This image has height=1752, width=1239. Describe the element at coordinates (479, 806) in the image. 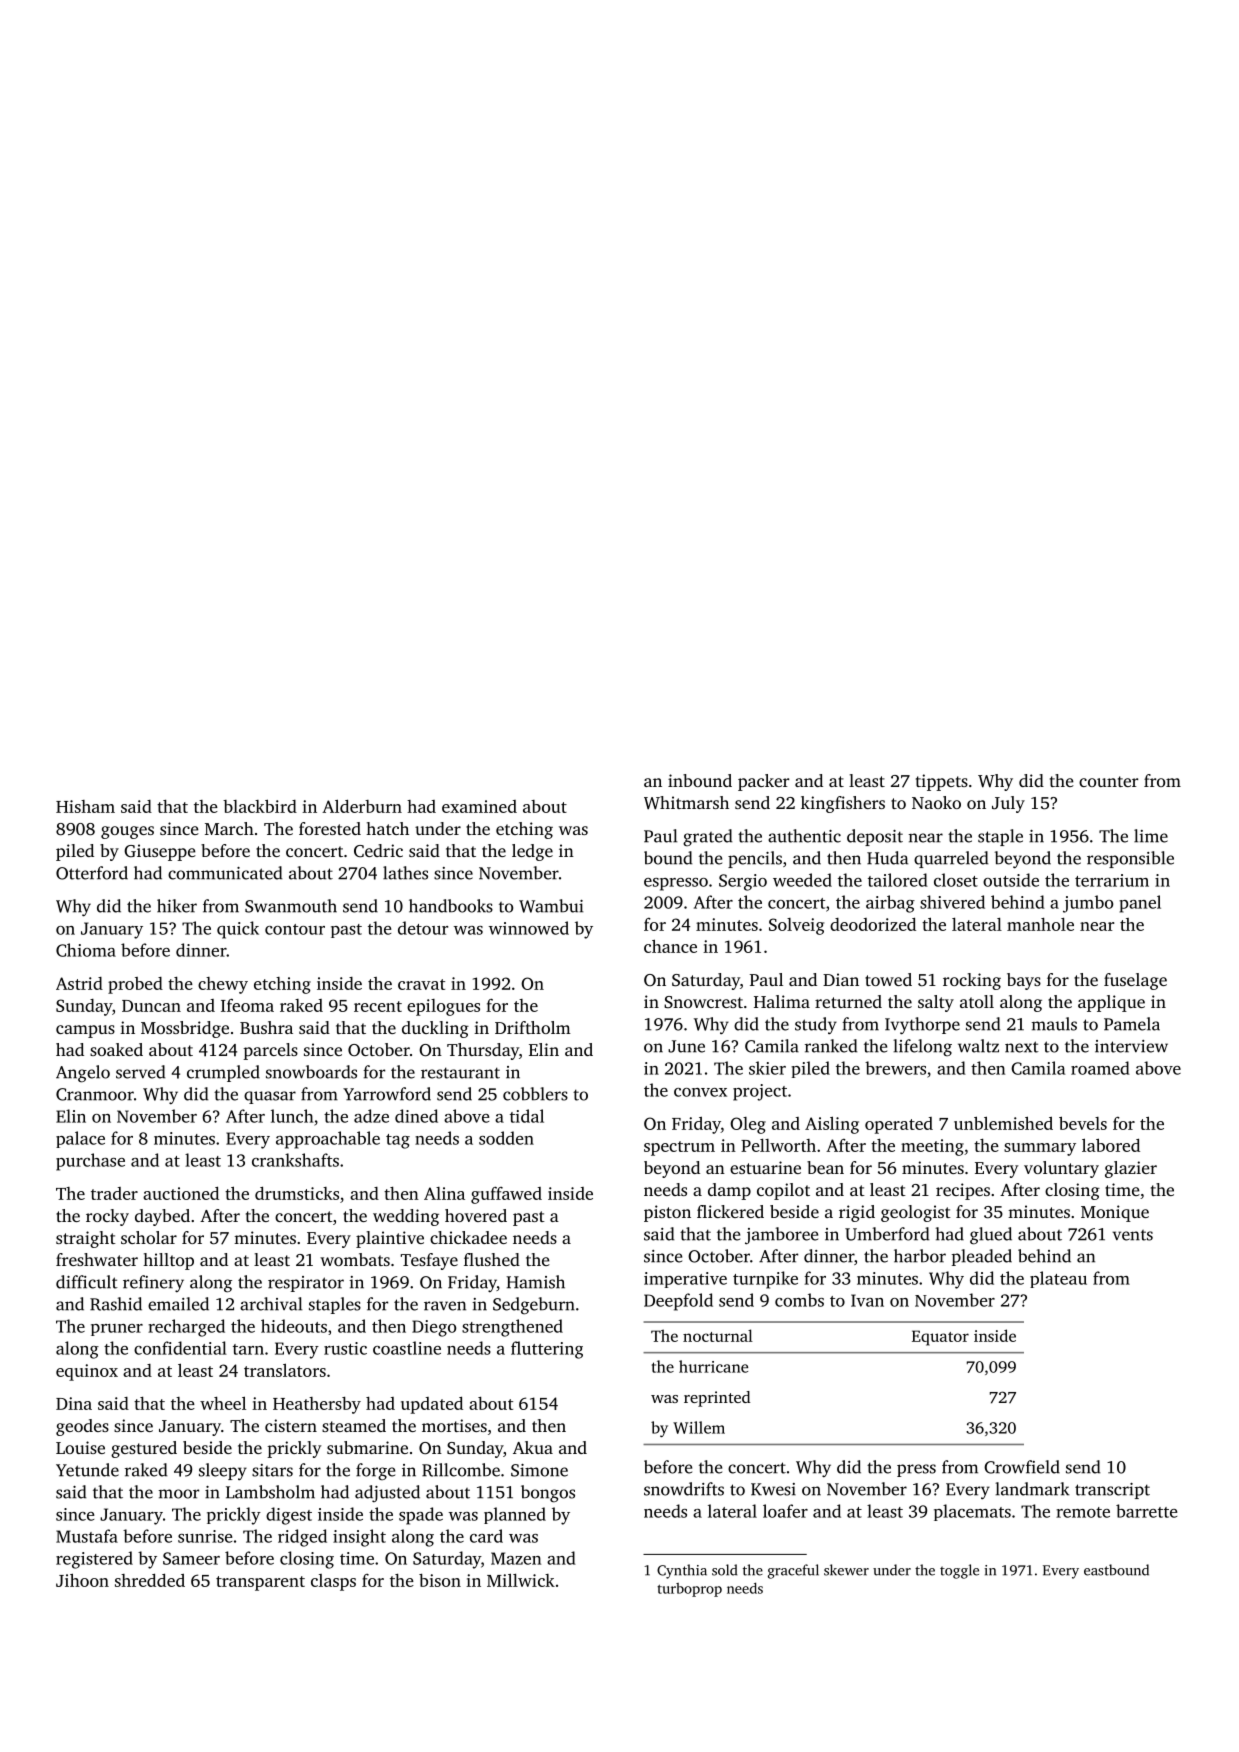

I see `examined` at that location.
